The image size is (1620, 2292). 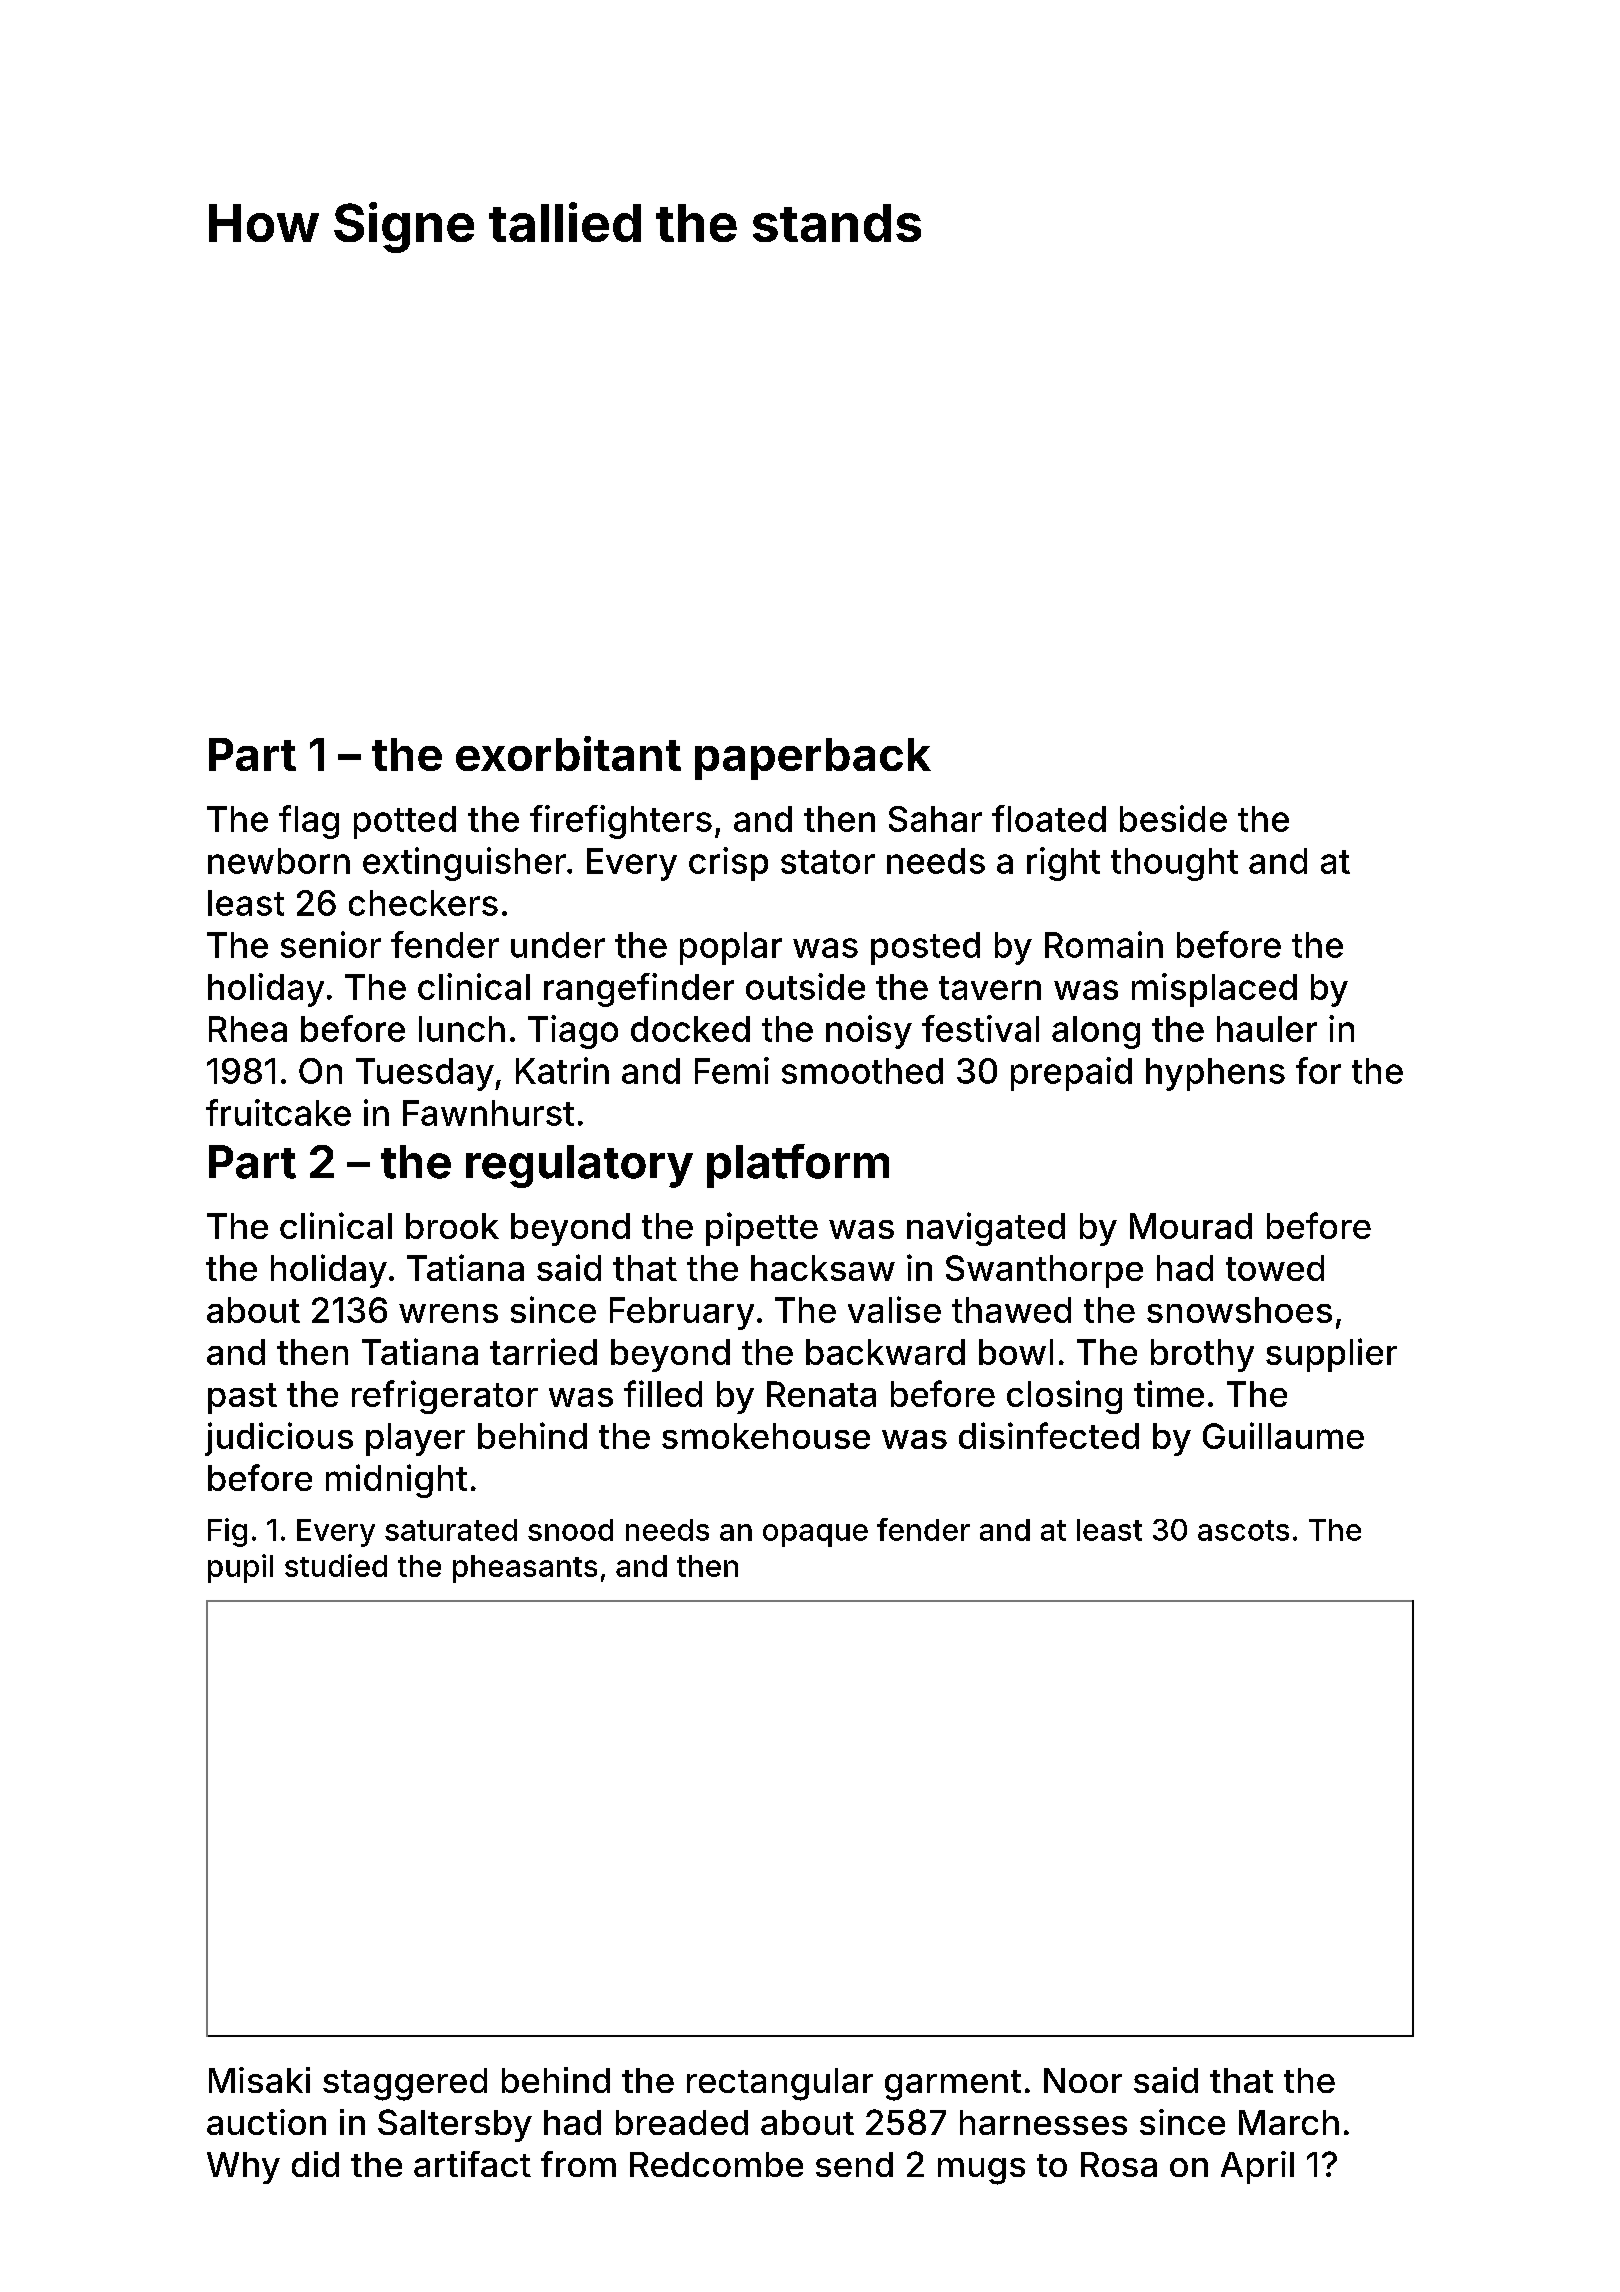 What do you see at coordinates (1275, 1268) in the screenshot?
I see `towed` at bounding box center [1275, 1268].
